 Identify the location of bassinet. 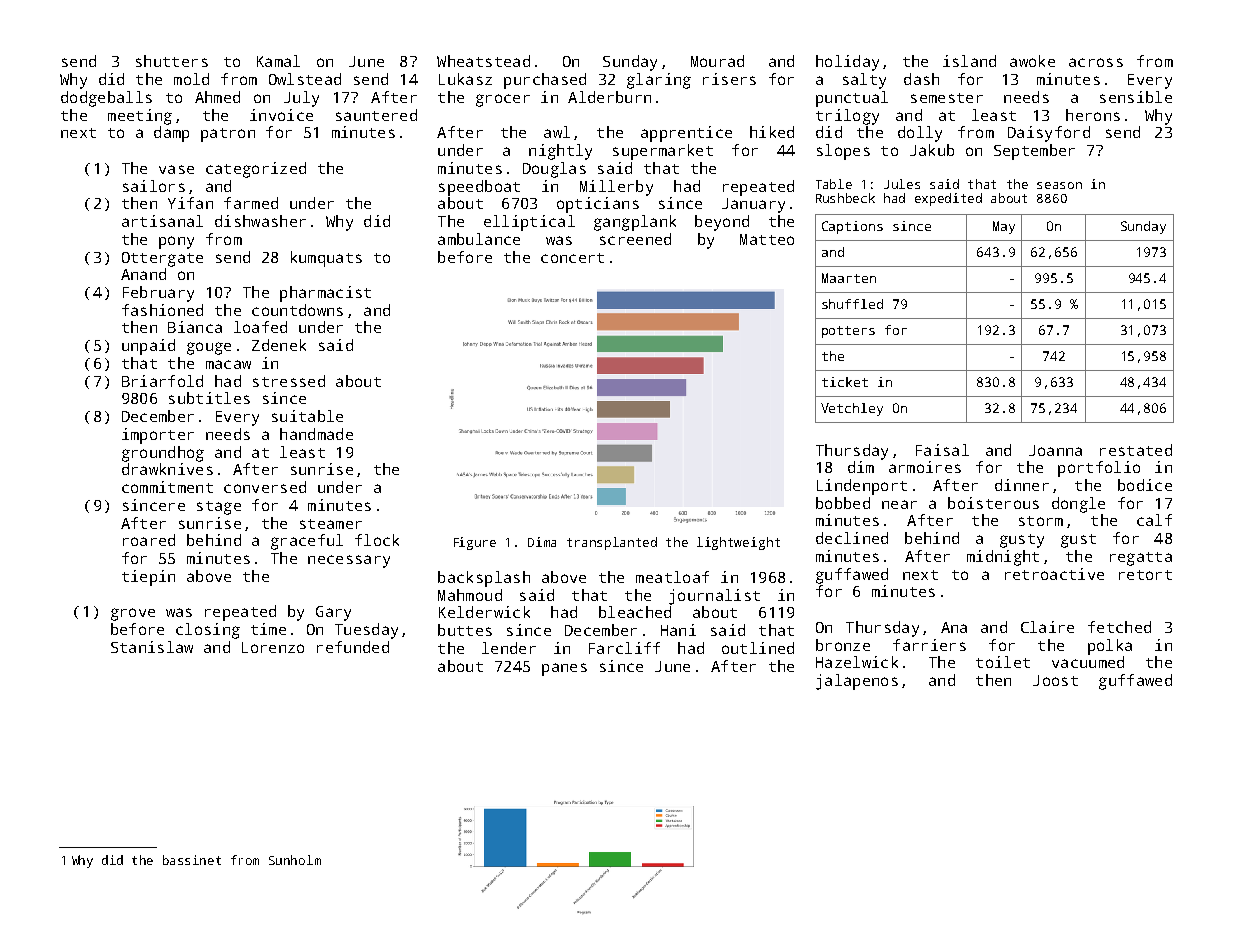
(192, 860).
